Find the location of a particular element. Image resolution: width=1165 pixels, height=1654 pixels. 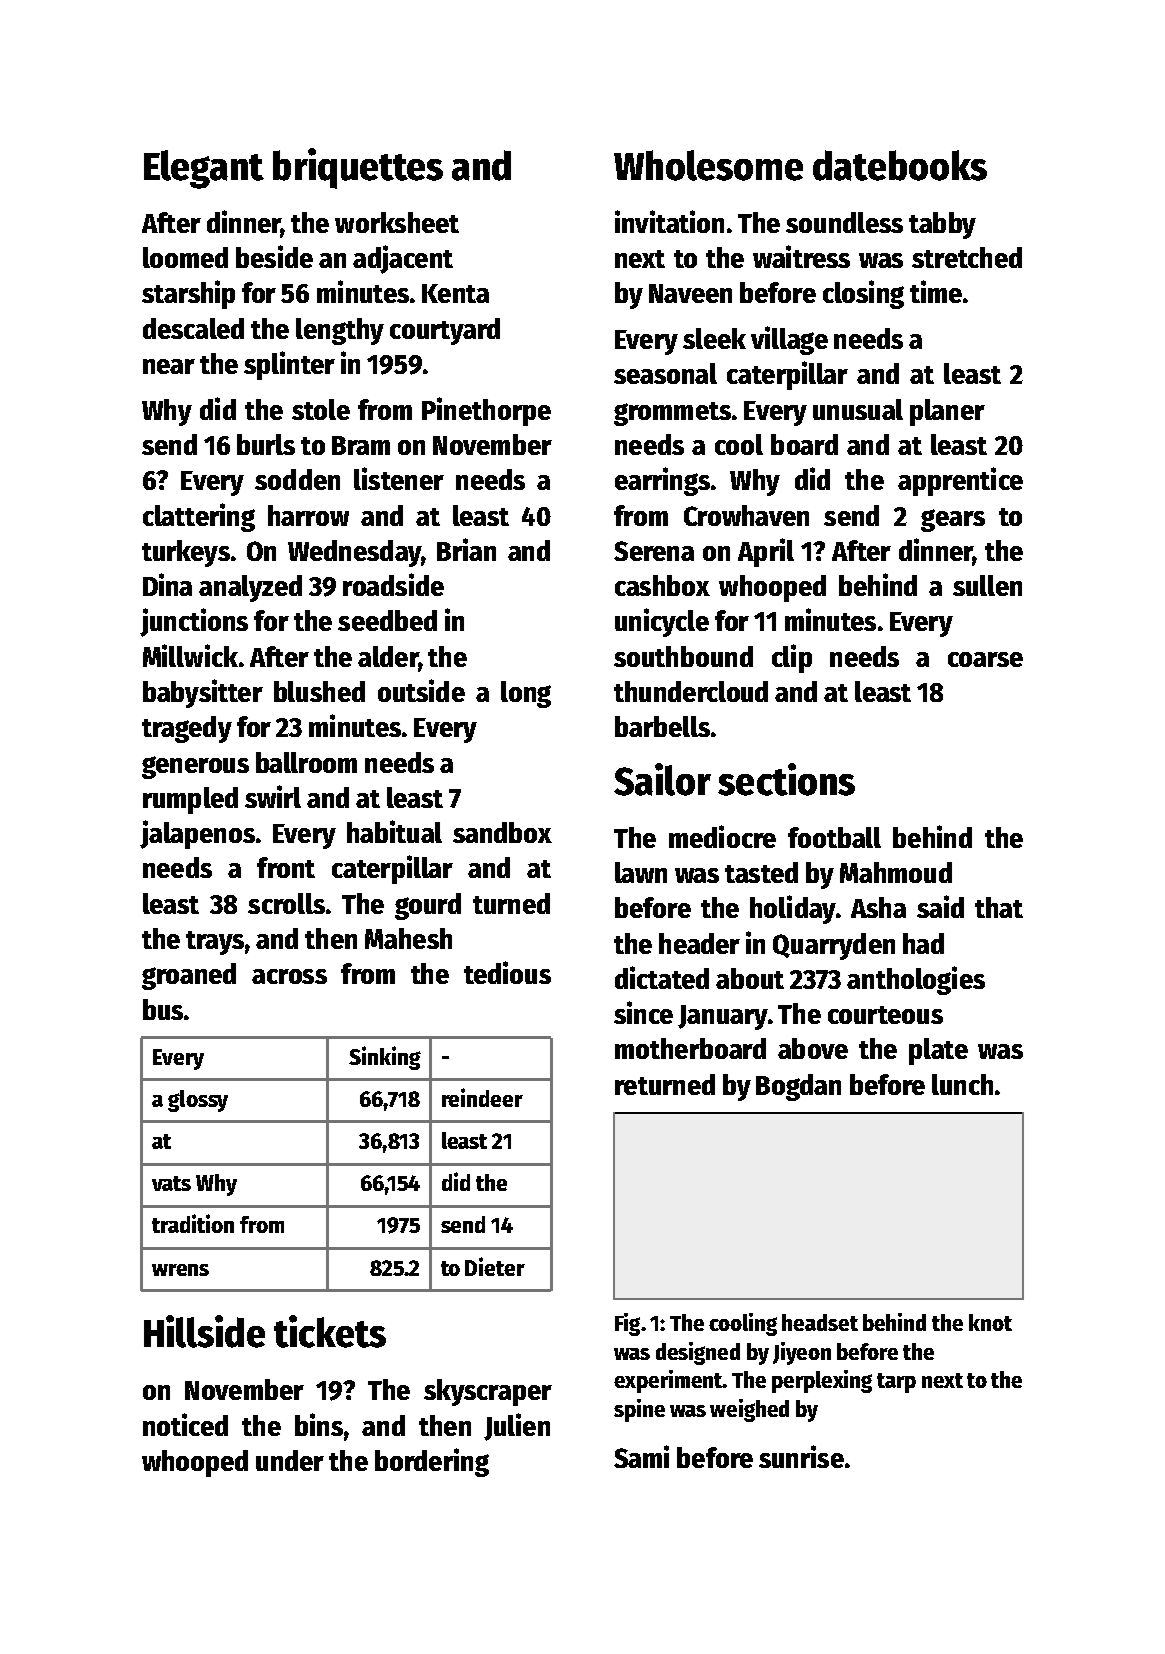

spine is located at coordinates (639, 1410).
